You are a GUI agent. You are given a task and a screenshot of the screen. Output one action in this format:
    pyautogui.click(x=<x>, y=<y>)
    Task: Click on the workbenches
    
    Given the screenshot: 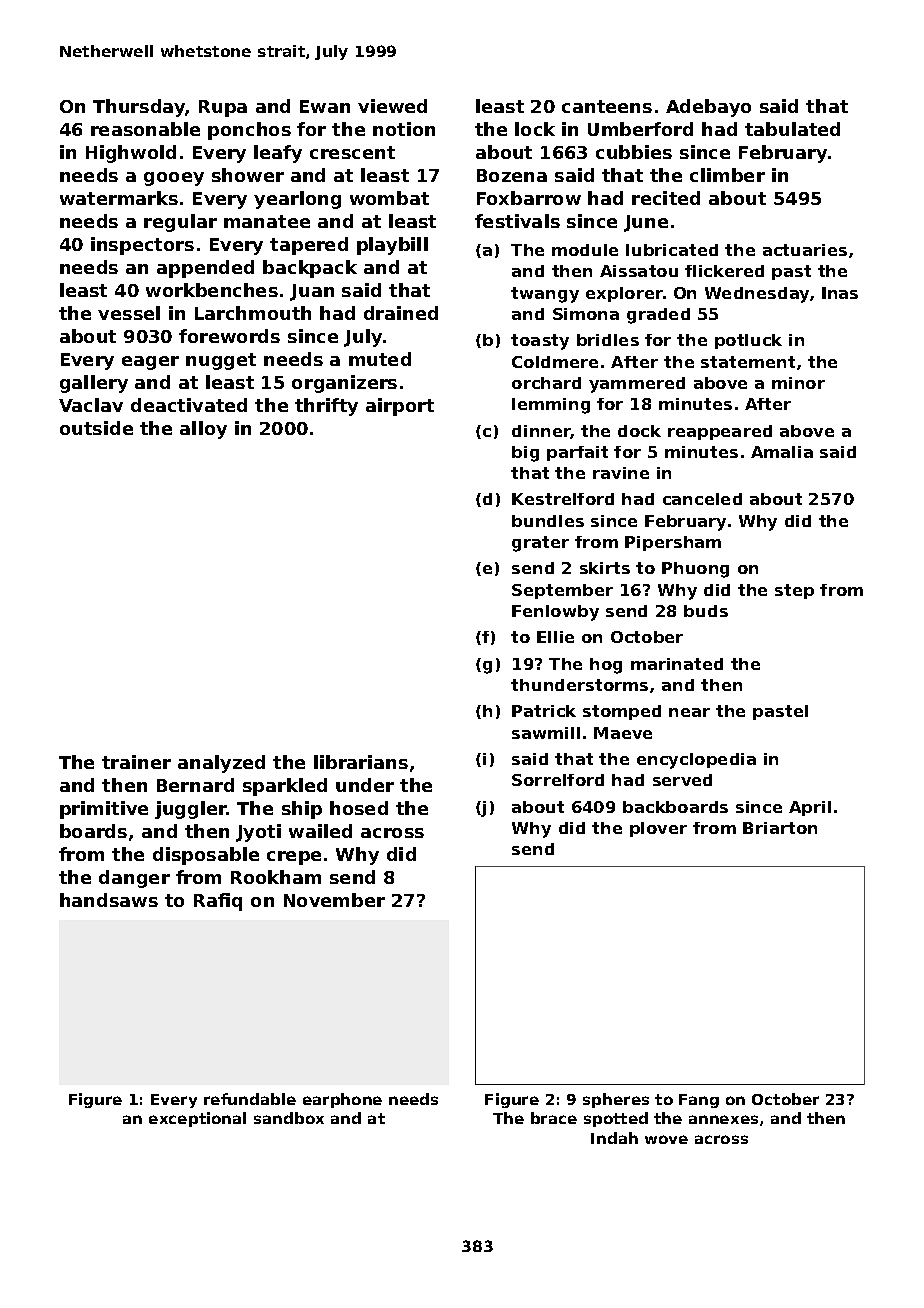 What is the action you would take?
    pyautogui.click(x=212, y=290)
